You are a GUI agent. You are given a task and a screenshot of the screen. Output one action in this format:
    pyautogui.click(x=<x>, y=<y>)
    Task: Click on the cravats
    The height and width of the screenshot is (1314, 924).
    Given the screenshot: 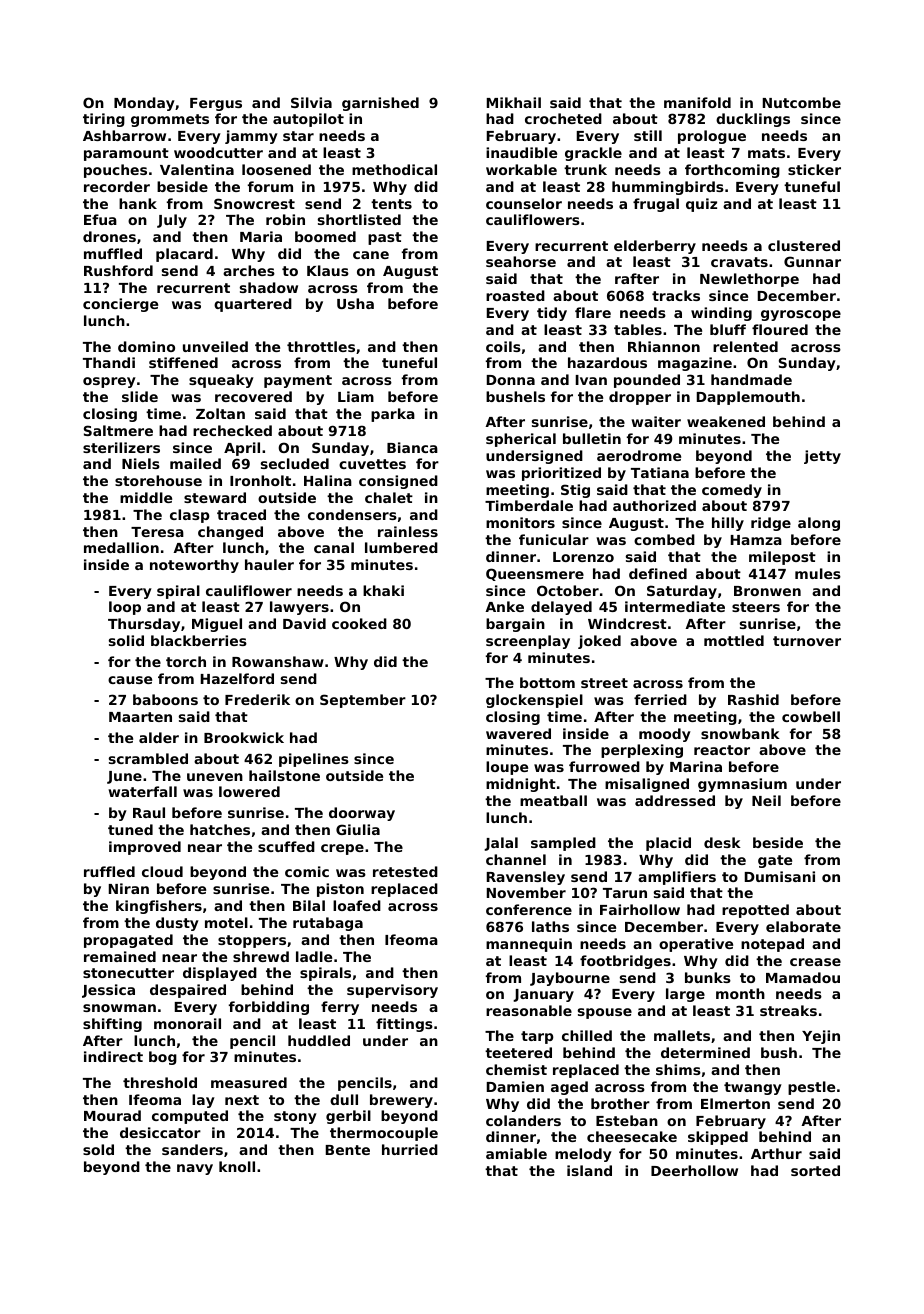 What is the action you would take?
    pyautogui.click(x=739, y=262)
